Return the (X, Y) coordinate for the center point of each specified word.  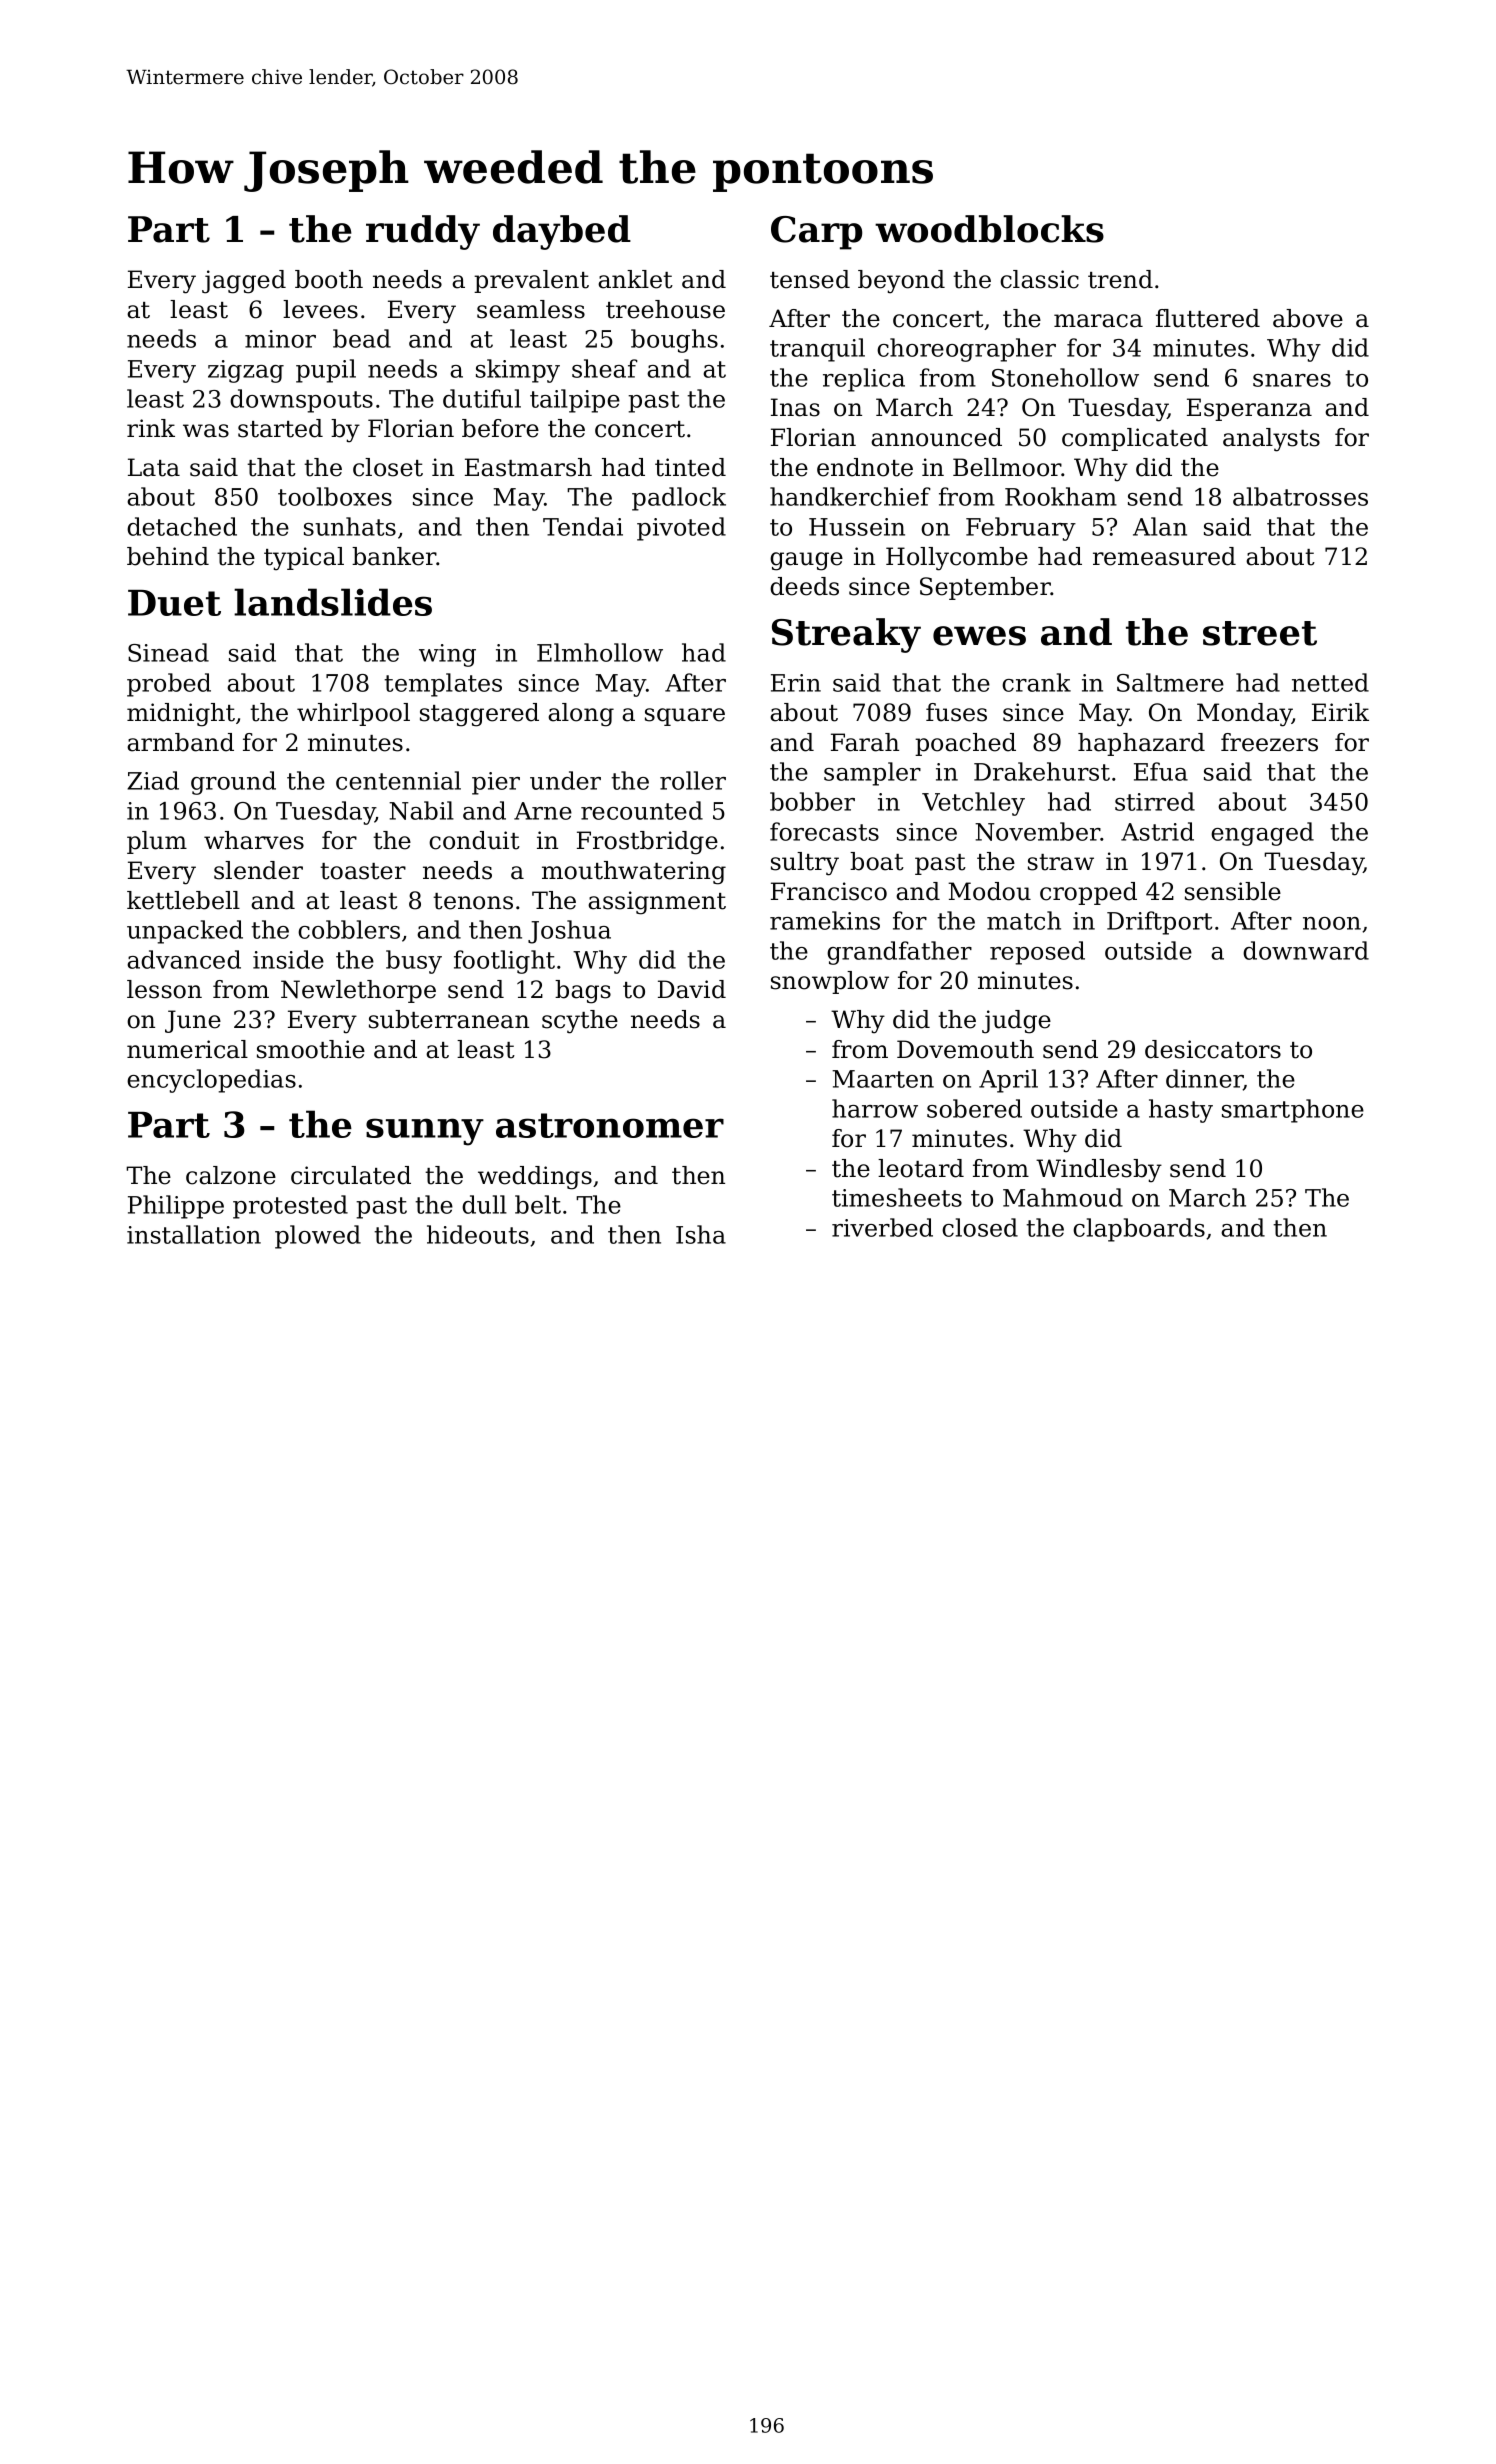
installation (194, 1234)
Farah (865, 742)
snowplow (830, 982)
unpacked (185, 932)
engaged (1262, 834)
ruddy (423, 232)
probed (169, 685)
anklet (635, 279)
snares (1292, 380)
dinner (1204, 1079)
